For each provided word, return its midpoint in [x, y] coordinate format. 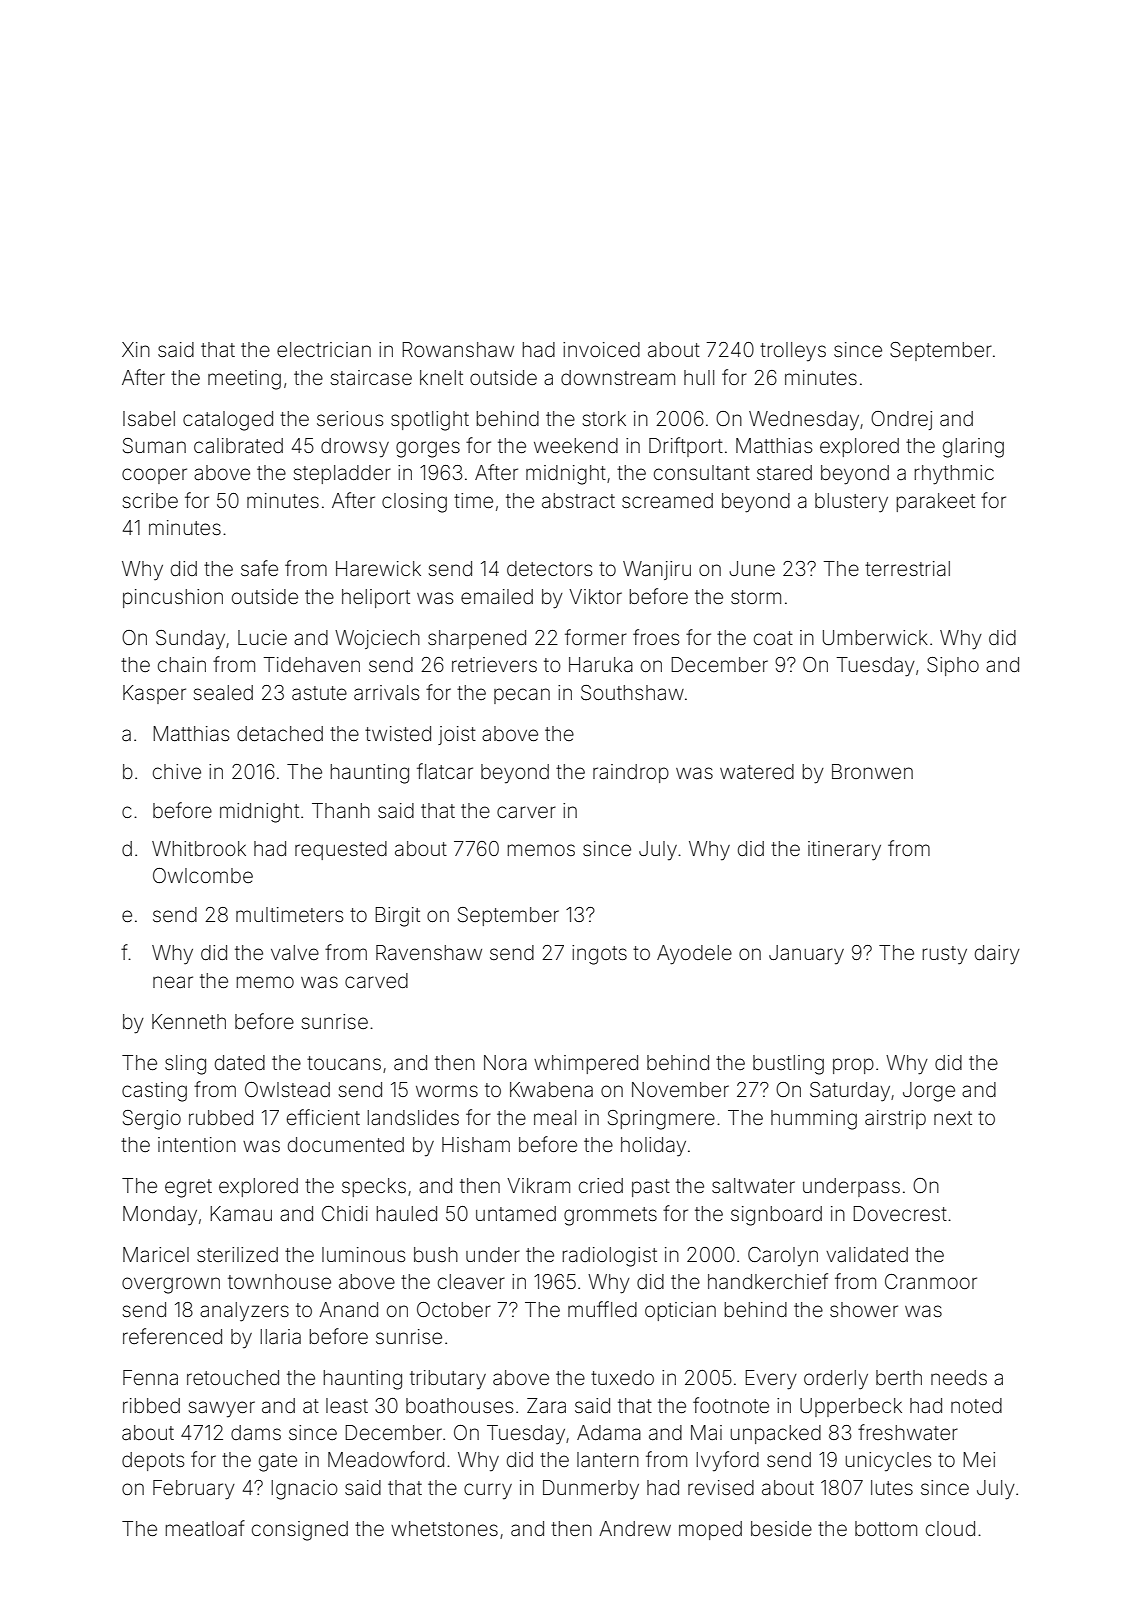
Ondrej [901, 420]
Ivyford [727, 1461]
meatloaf [205, 1528]
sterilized [237, 1254]
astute [319, 693]
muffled [602, 1309]
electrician [324, 349]
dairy [997, 955]
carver [526, 812]
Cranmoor [931, 1281]
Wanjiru [657, 570]
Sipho [953, 666]
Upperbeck [851, 1407]
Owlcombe [203, 875]
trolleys [793, 351]
